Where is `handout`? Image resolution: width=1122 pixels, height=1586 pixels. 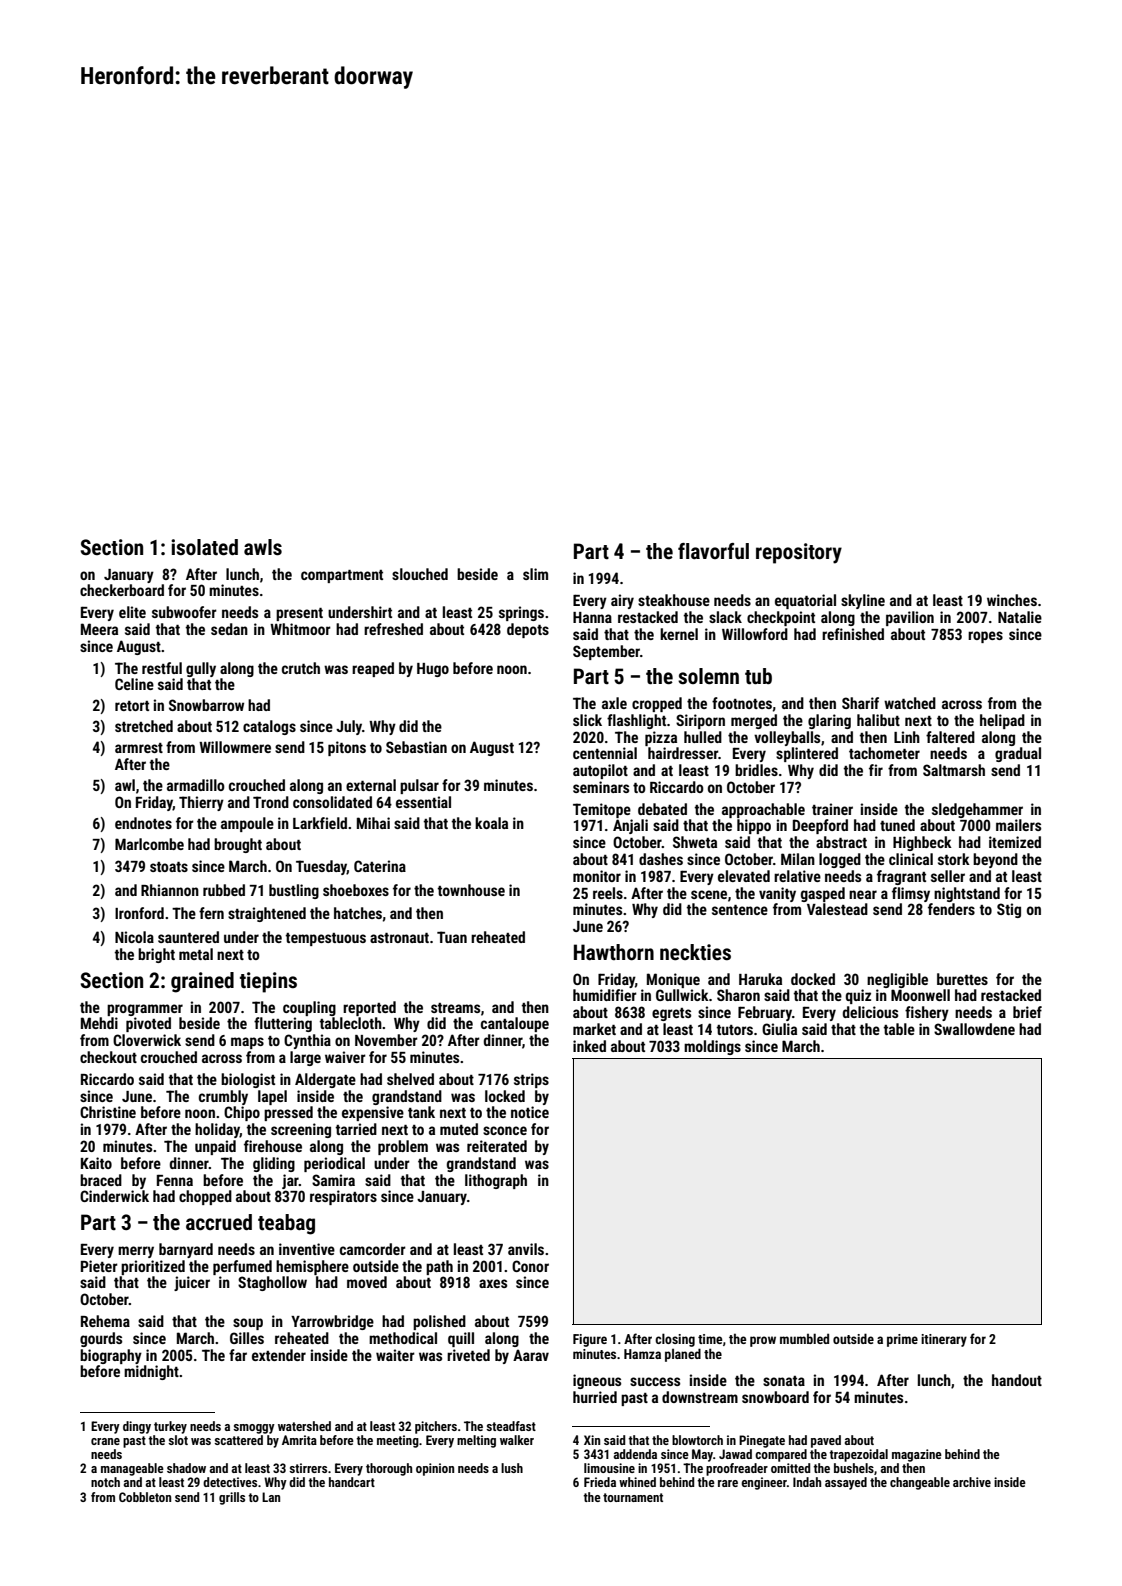 handout is located at coordinates (1017, 1380).
